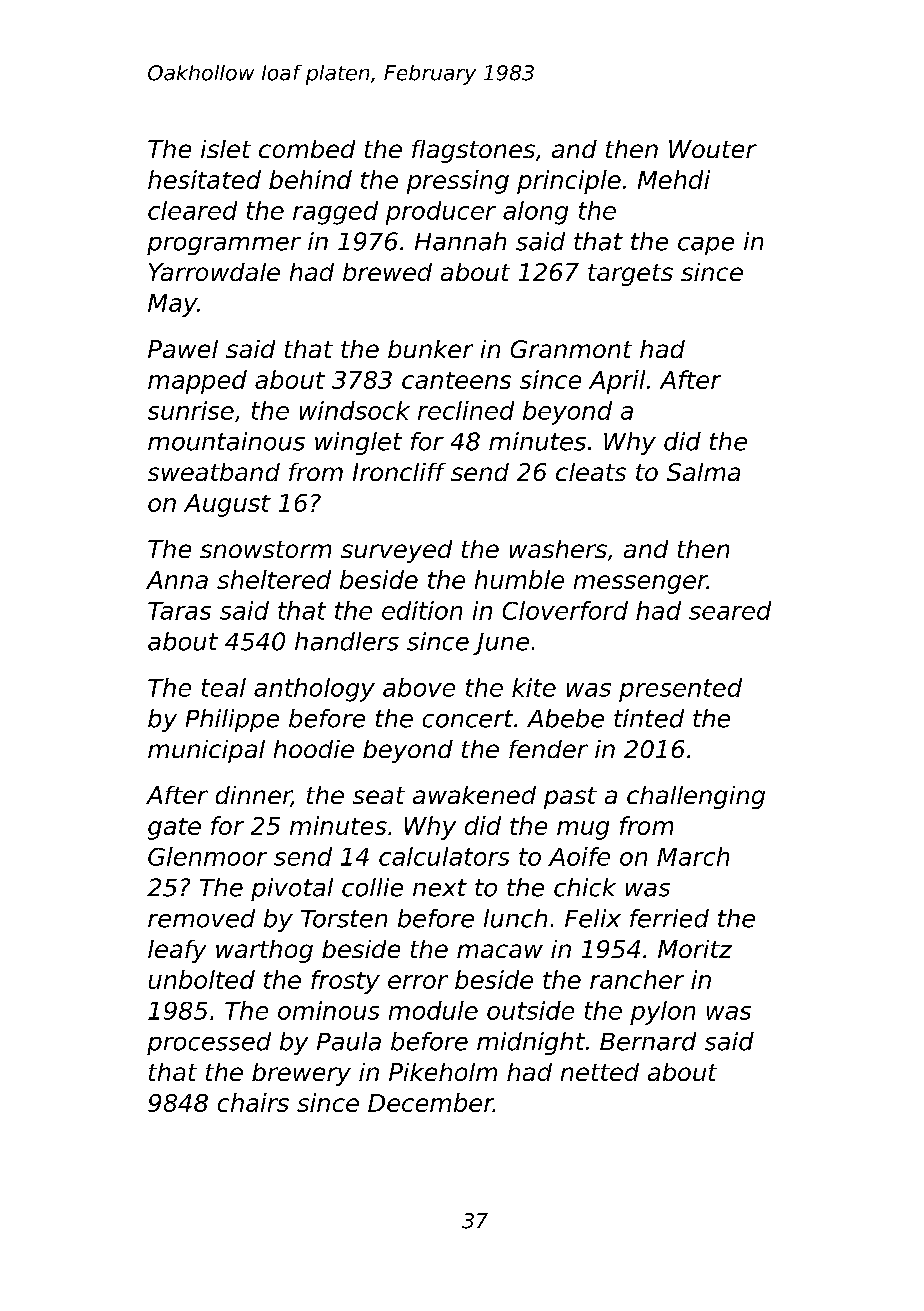  I want to click on hesitated, so click(204, 179).
